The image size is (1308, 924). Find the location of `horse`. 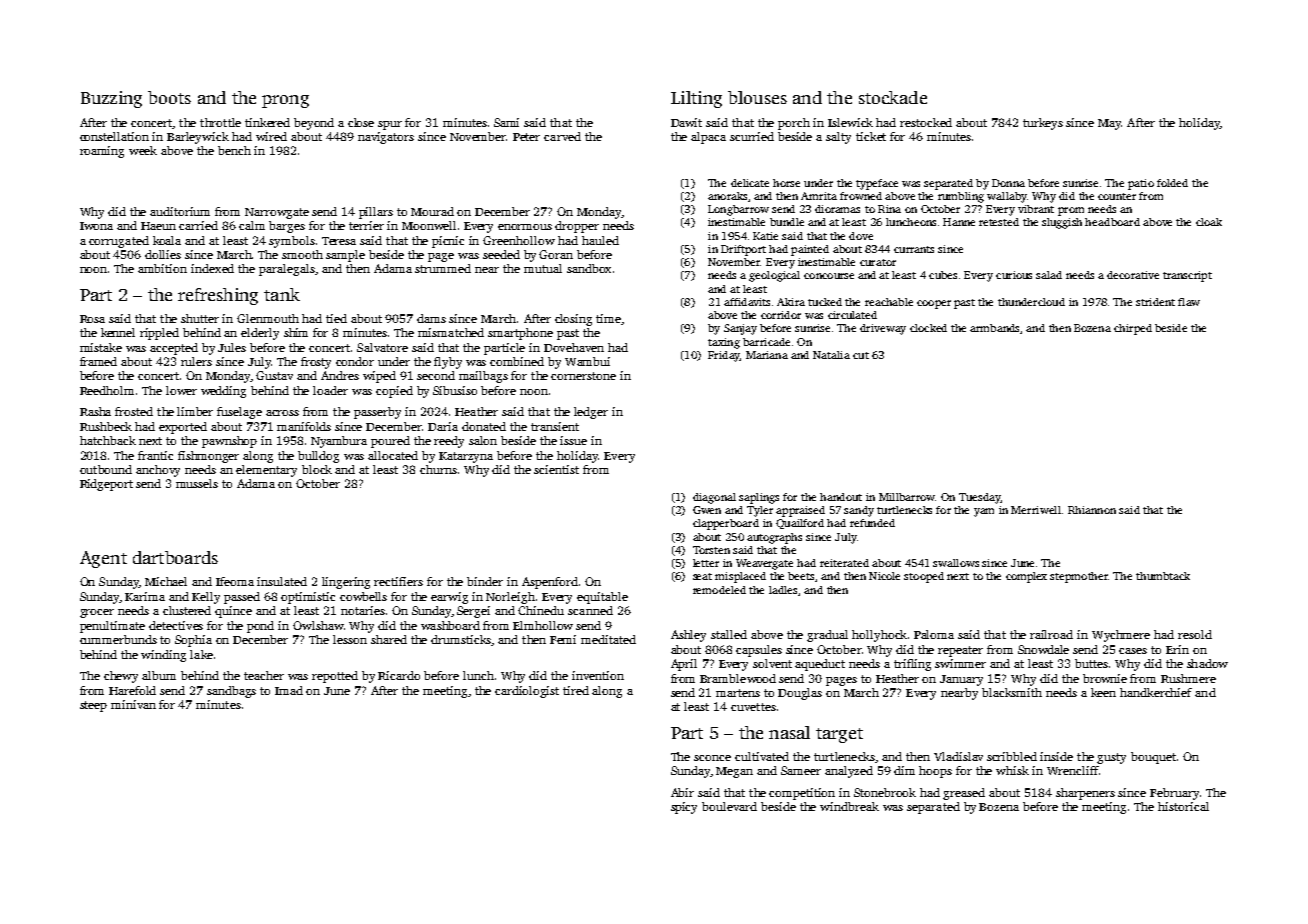

horse is located at coordinates (786, 183).
